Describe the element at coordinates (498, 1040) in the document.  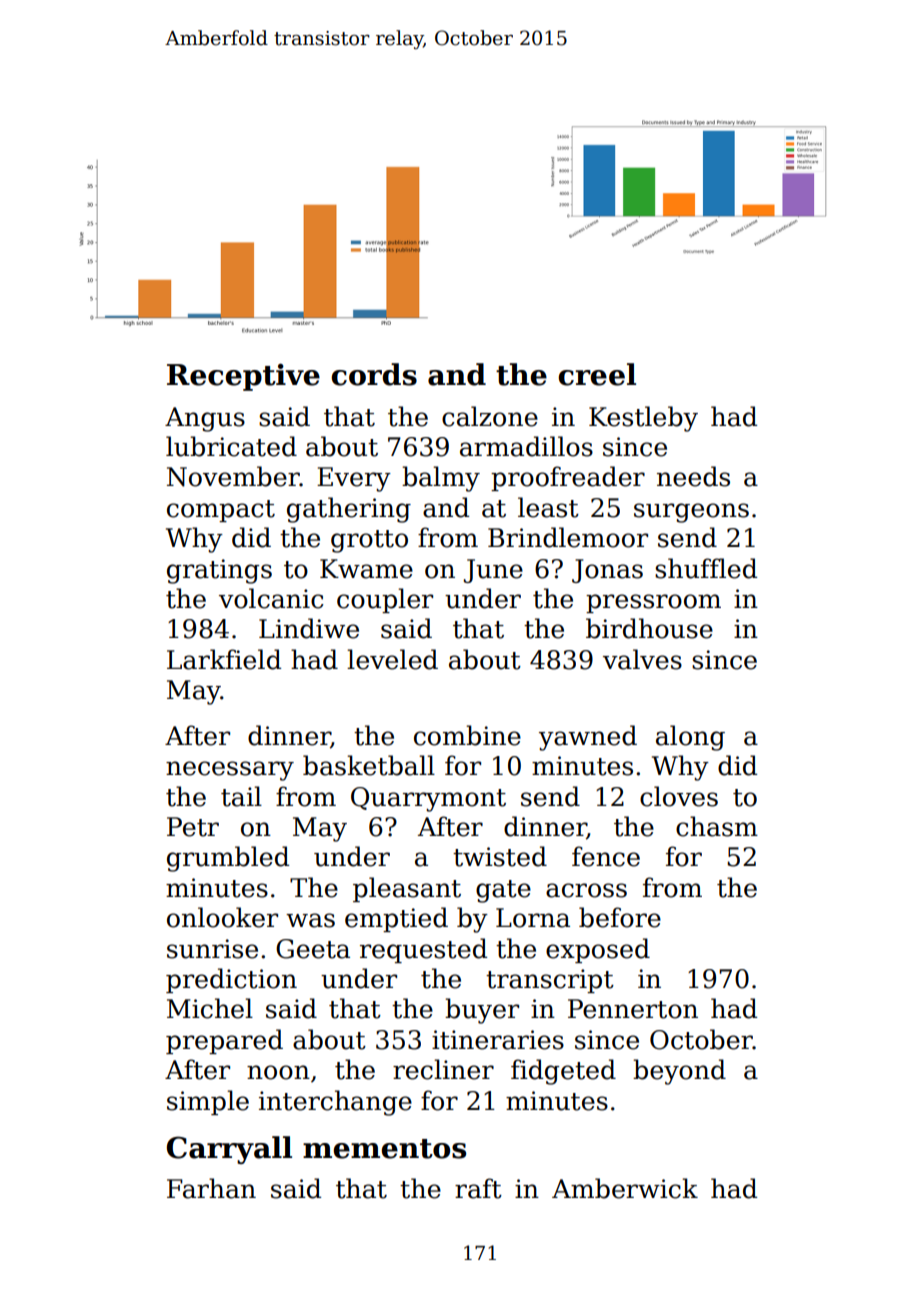
I see `itineraries` at that location.
